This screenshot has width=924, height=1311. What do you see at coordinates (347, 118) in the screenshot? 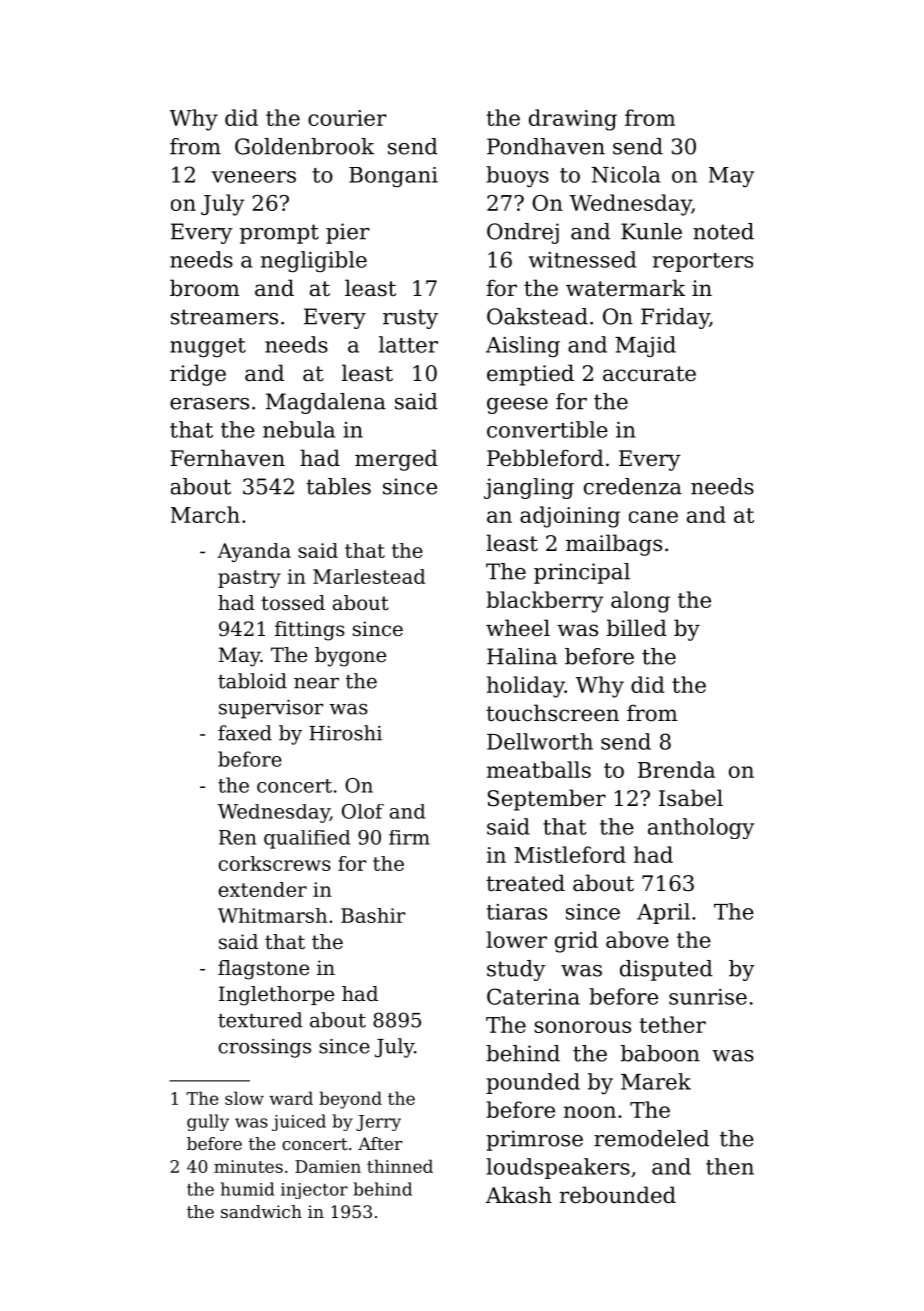
I see `courier` at bounding box center [347, 118].
